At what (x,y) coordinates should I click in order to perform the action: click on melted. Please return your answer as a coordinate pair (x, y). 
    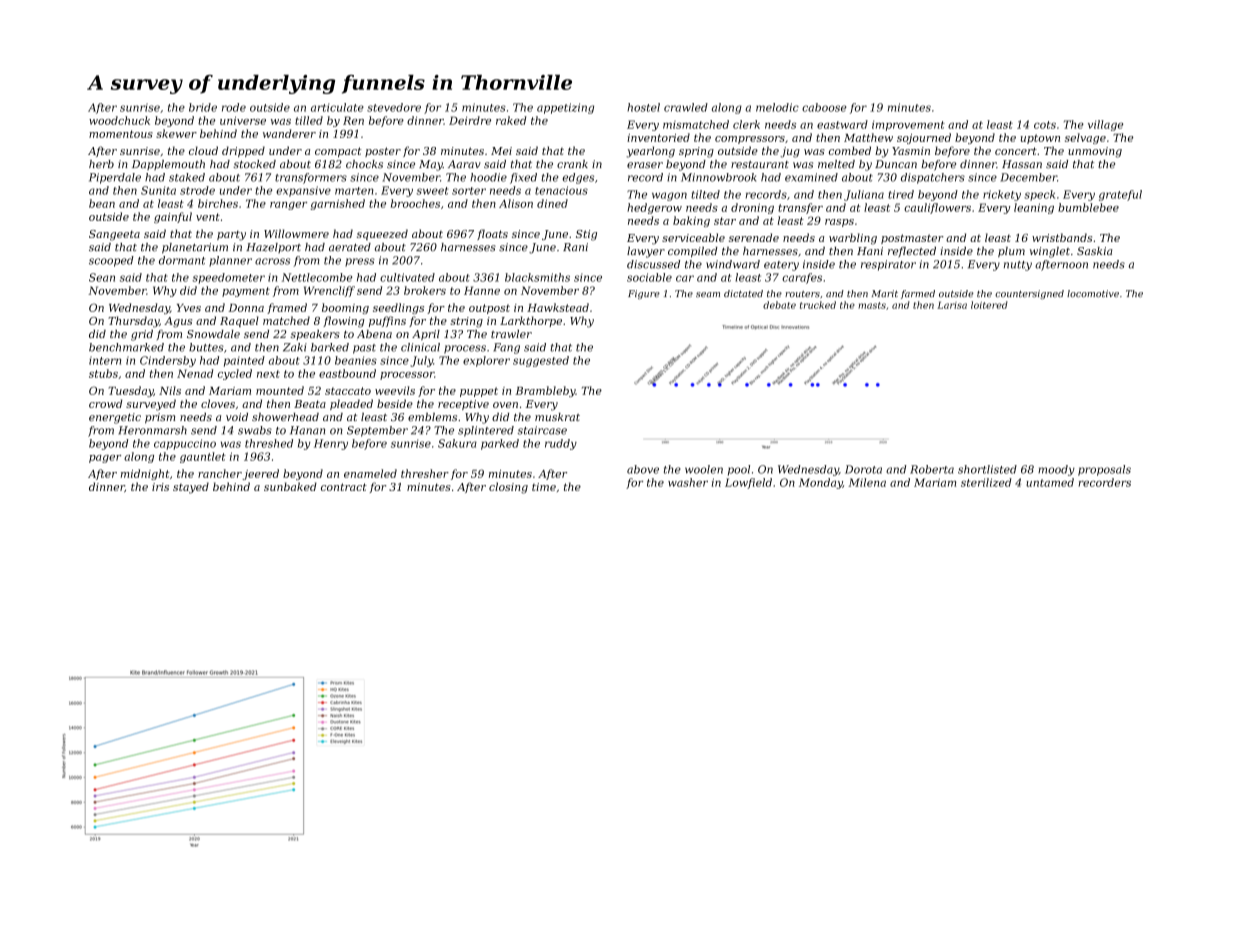
    Looking at the image, I should click on (836, 164).
